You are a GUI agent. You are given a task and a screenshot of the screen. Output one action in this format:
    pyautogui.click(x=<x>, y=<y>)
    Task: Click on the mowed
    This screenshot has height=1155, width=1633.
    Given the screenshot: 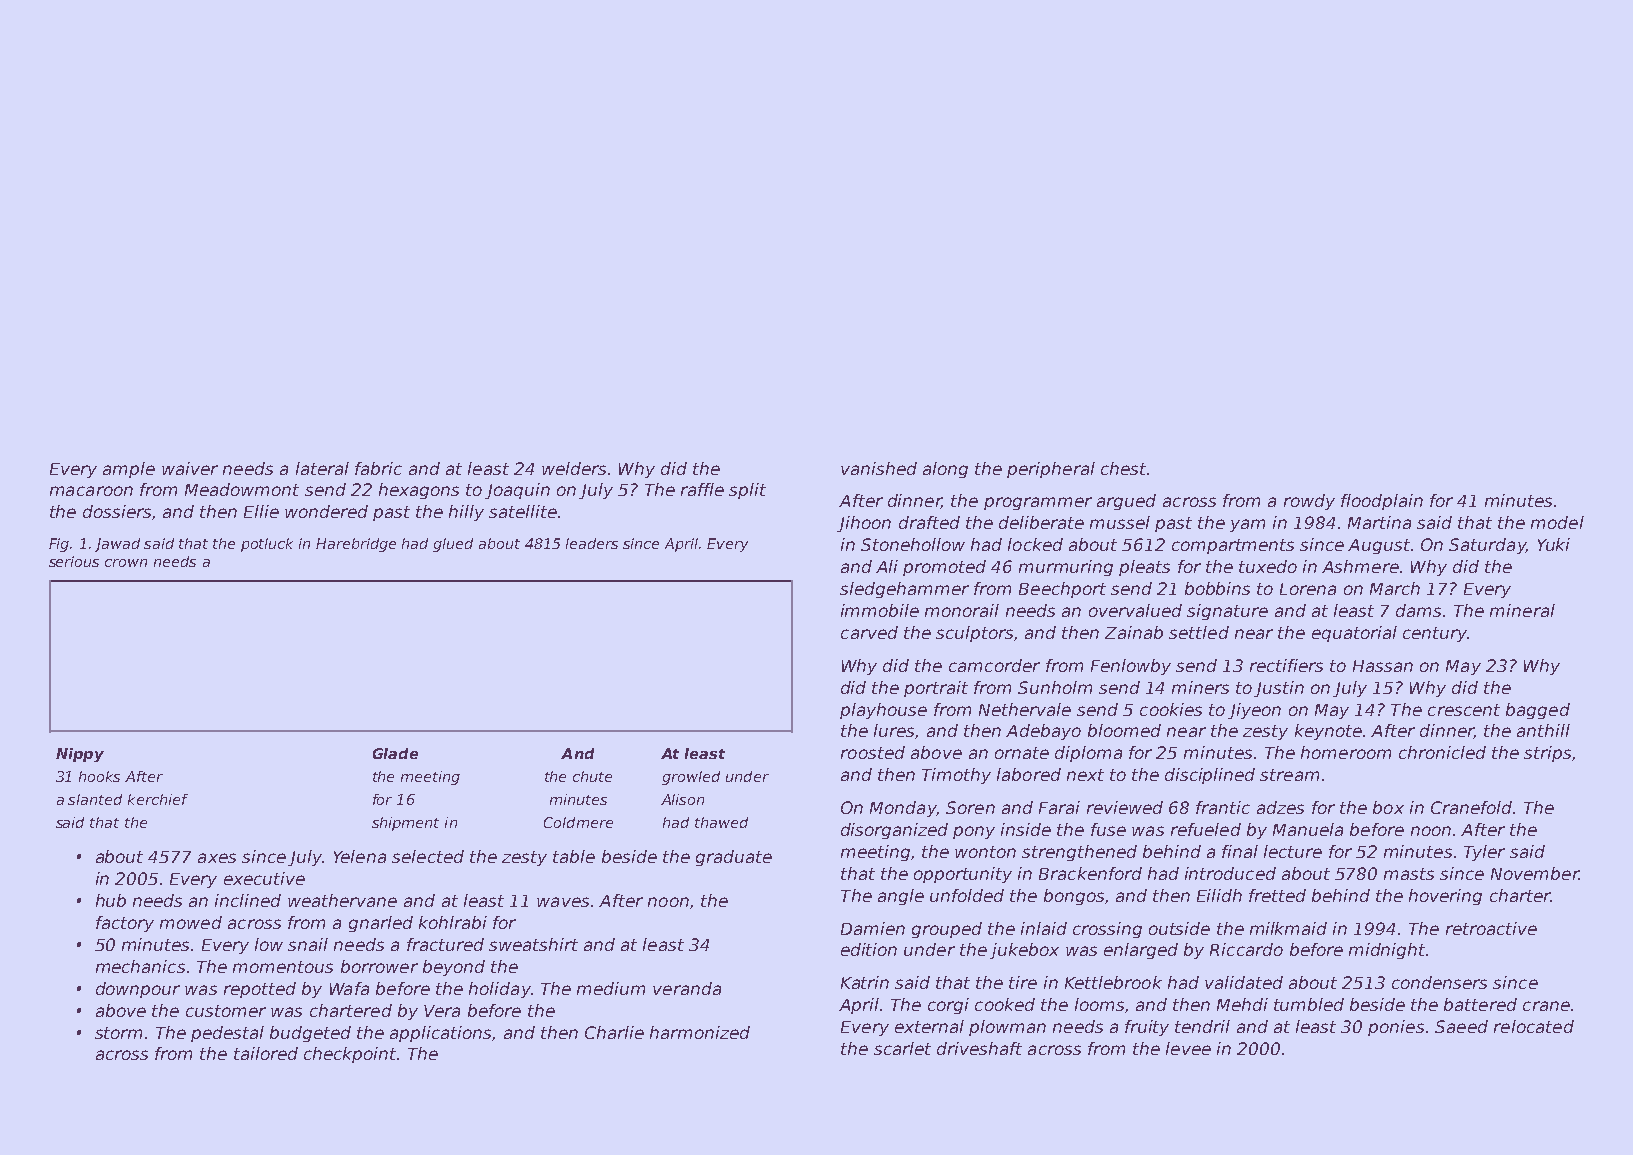 What is the action you would take?
    pyautogui.click(x=191, y=922)
